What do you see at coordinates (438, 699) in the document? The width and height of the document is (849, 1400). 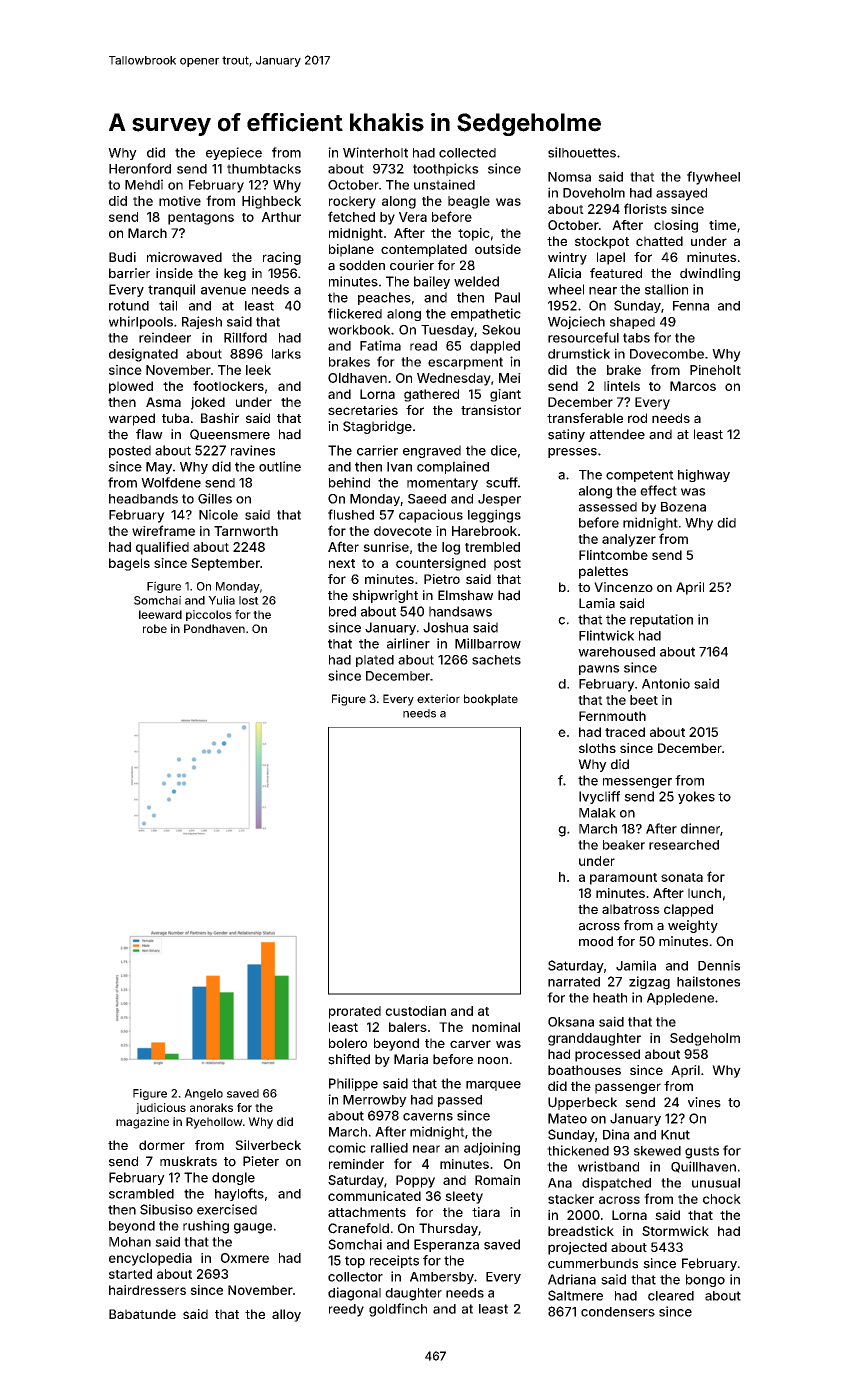 I see `exterior` at bounding box center [438, 699].
